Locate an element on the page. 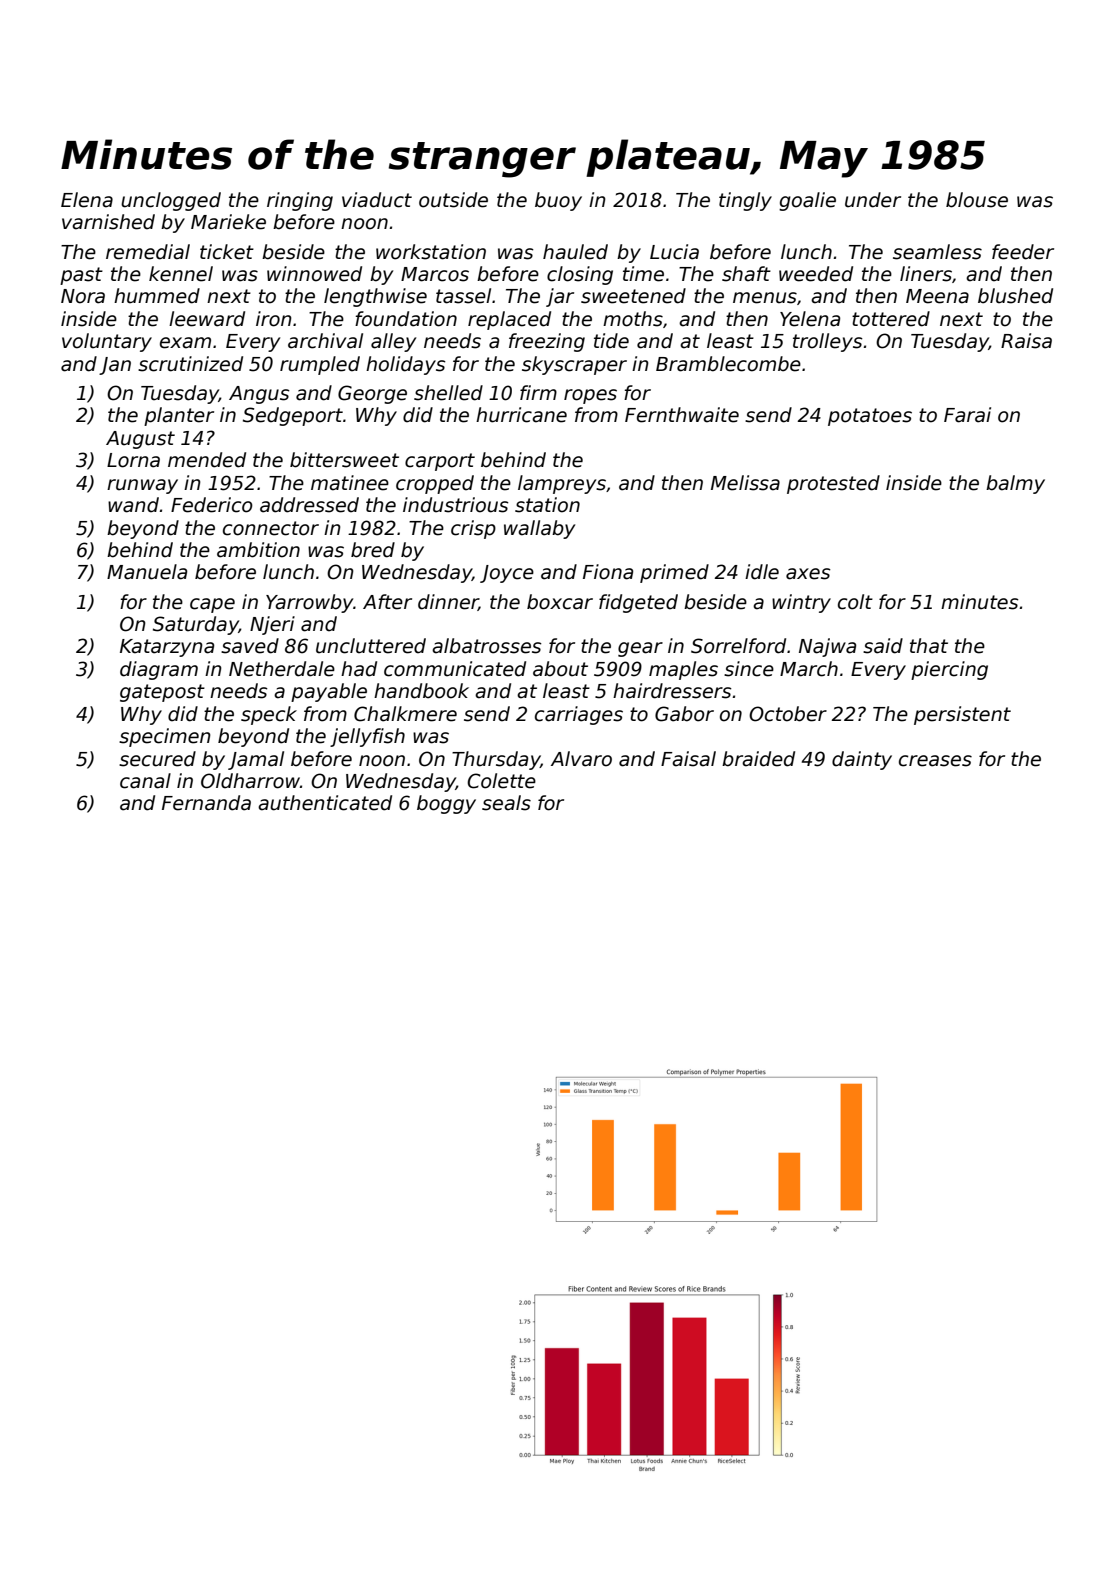 This page has width=1114, height=1575. carriages is located at coordinates (579, 715).
